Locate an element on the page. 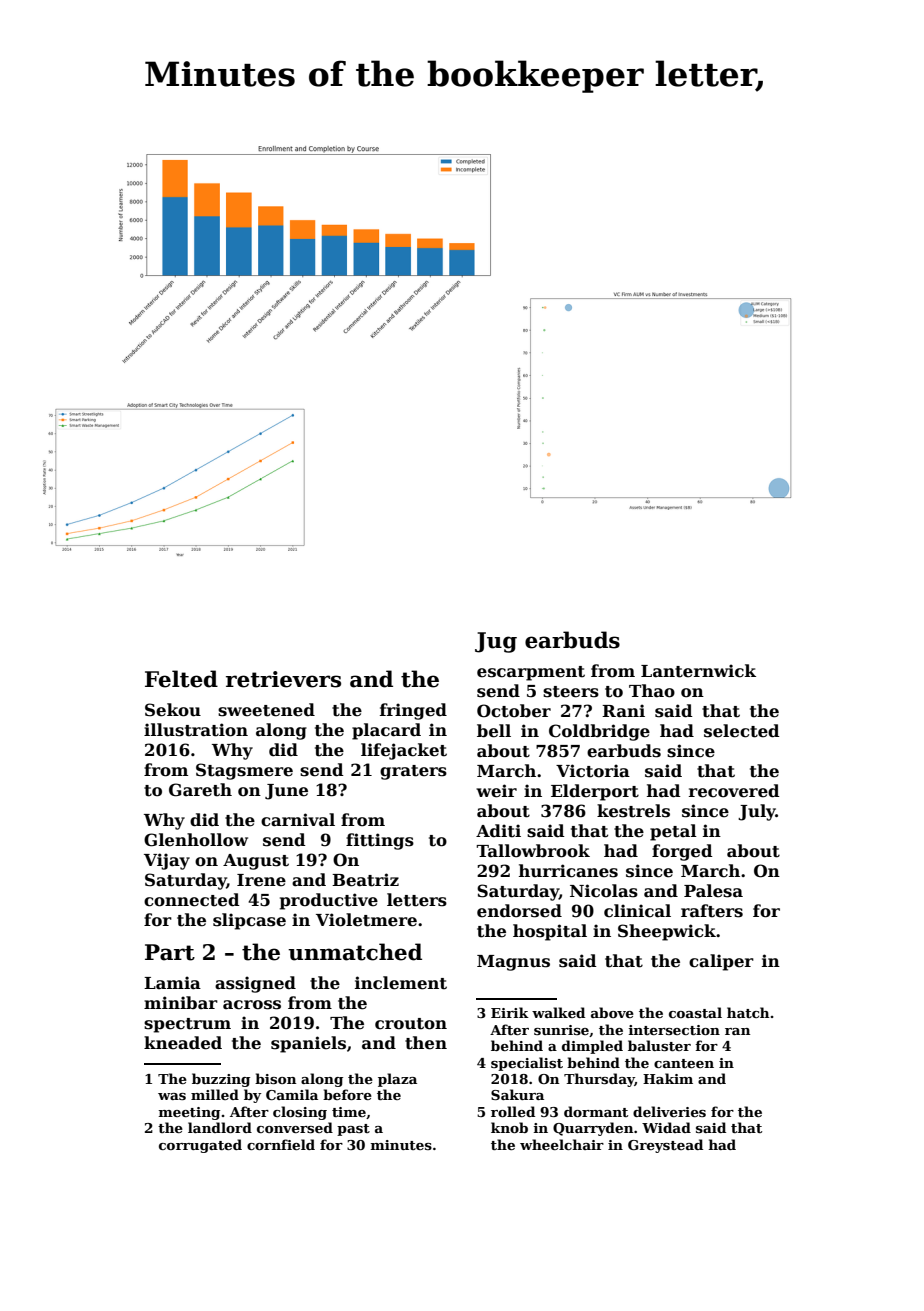 Image resolution: width=924 pixels, height=1311 pixels. coastal is located at coordinates (695, 1012).
